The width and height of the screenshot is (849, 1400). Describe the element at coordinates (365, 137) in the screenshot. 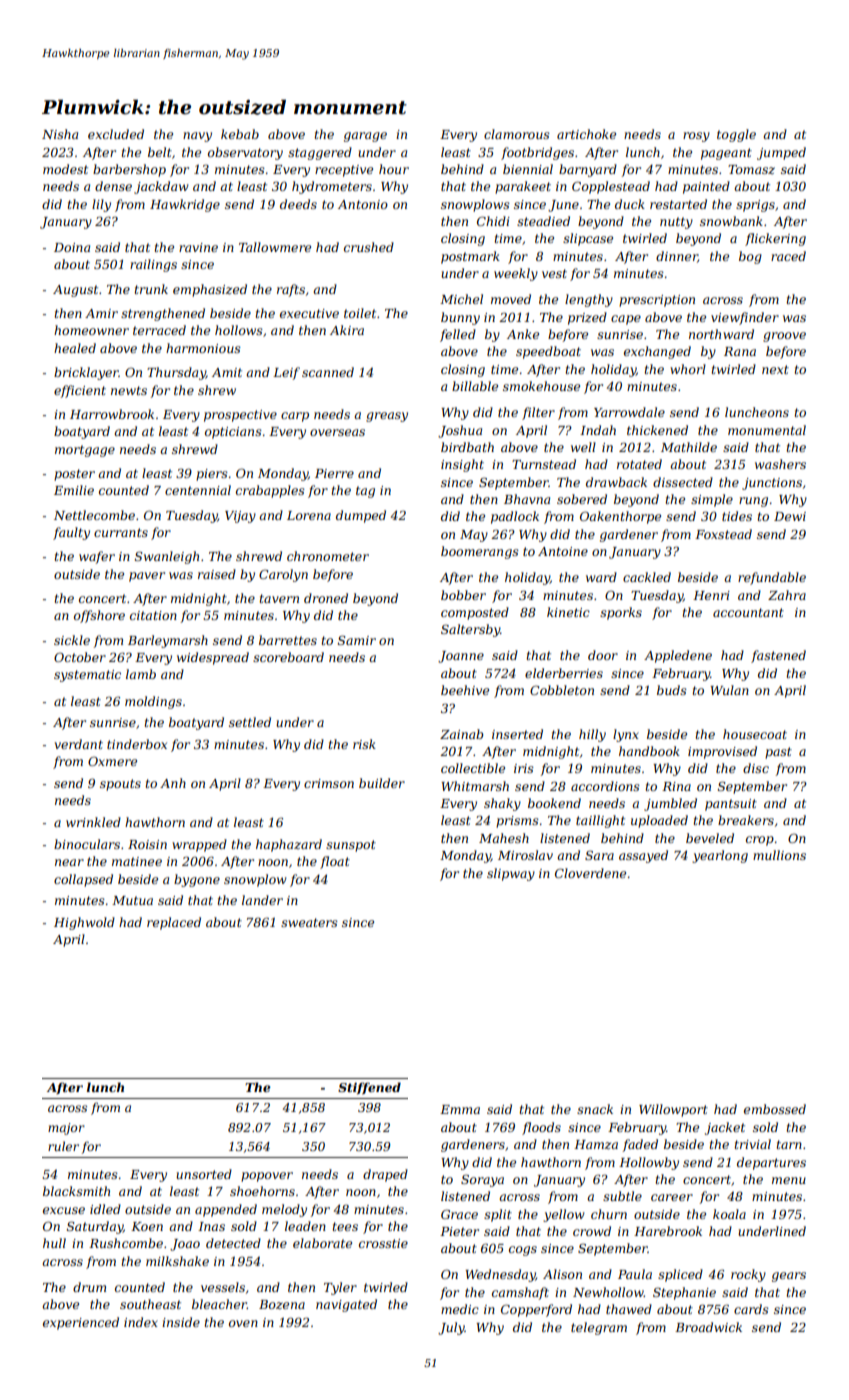

I see `garage` at that location.
